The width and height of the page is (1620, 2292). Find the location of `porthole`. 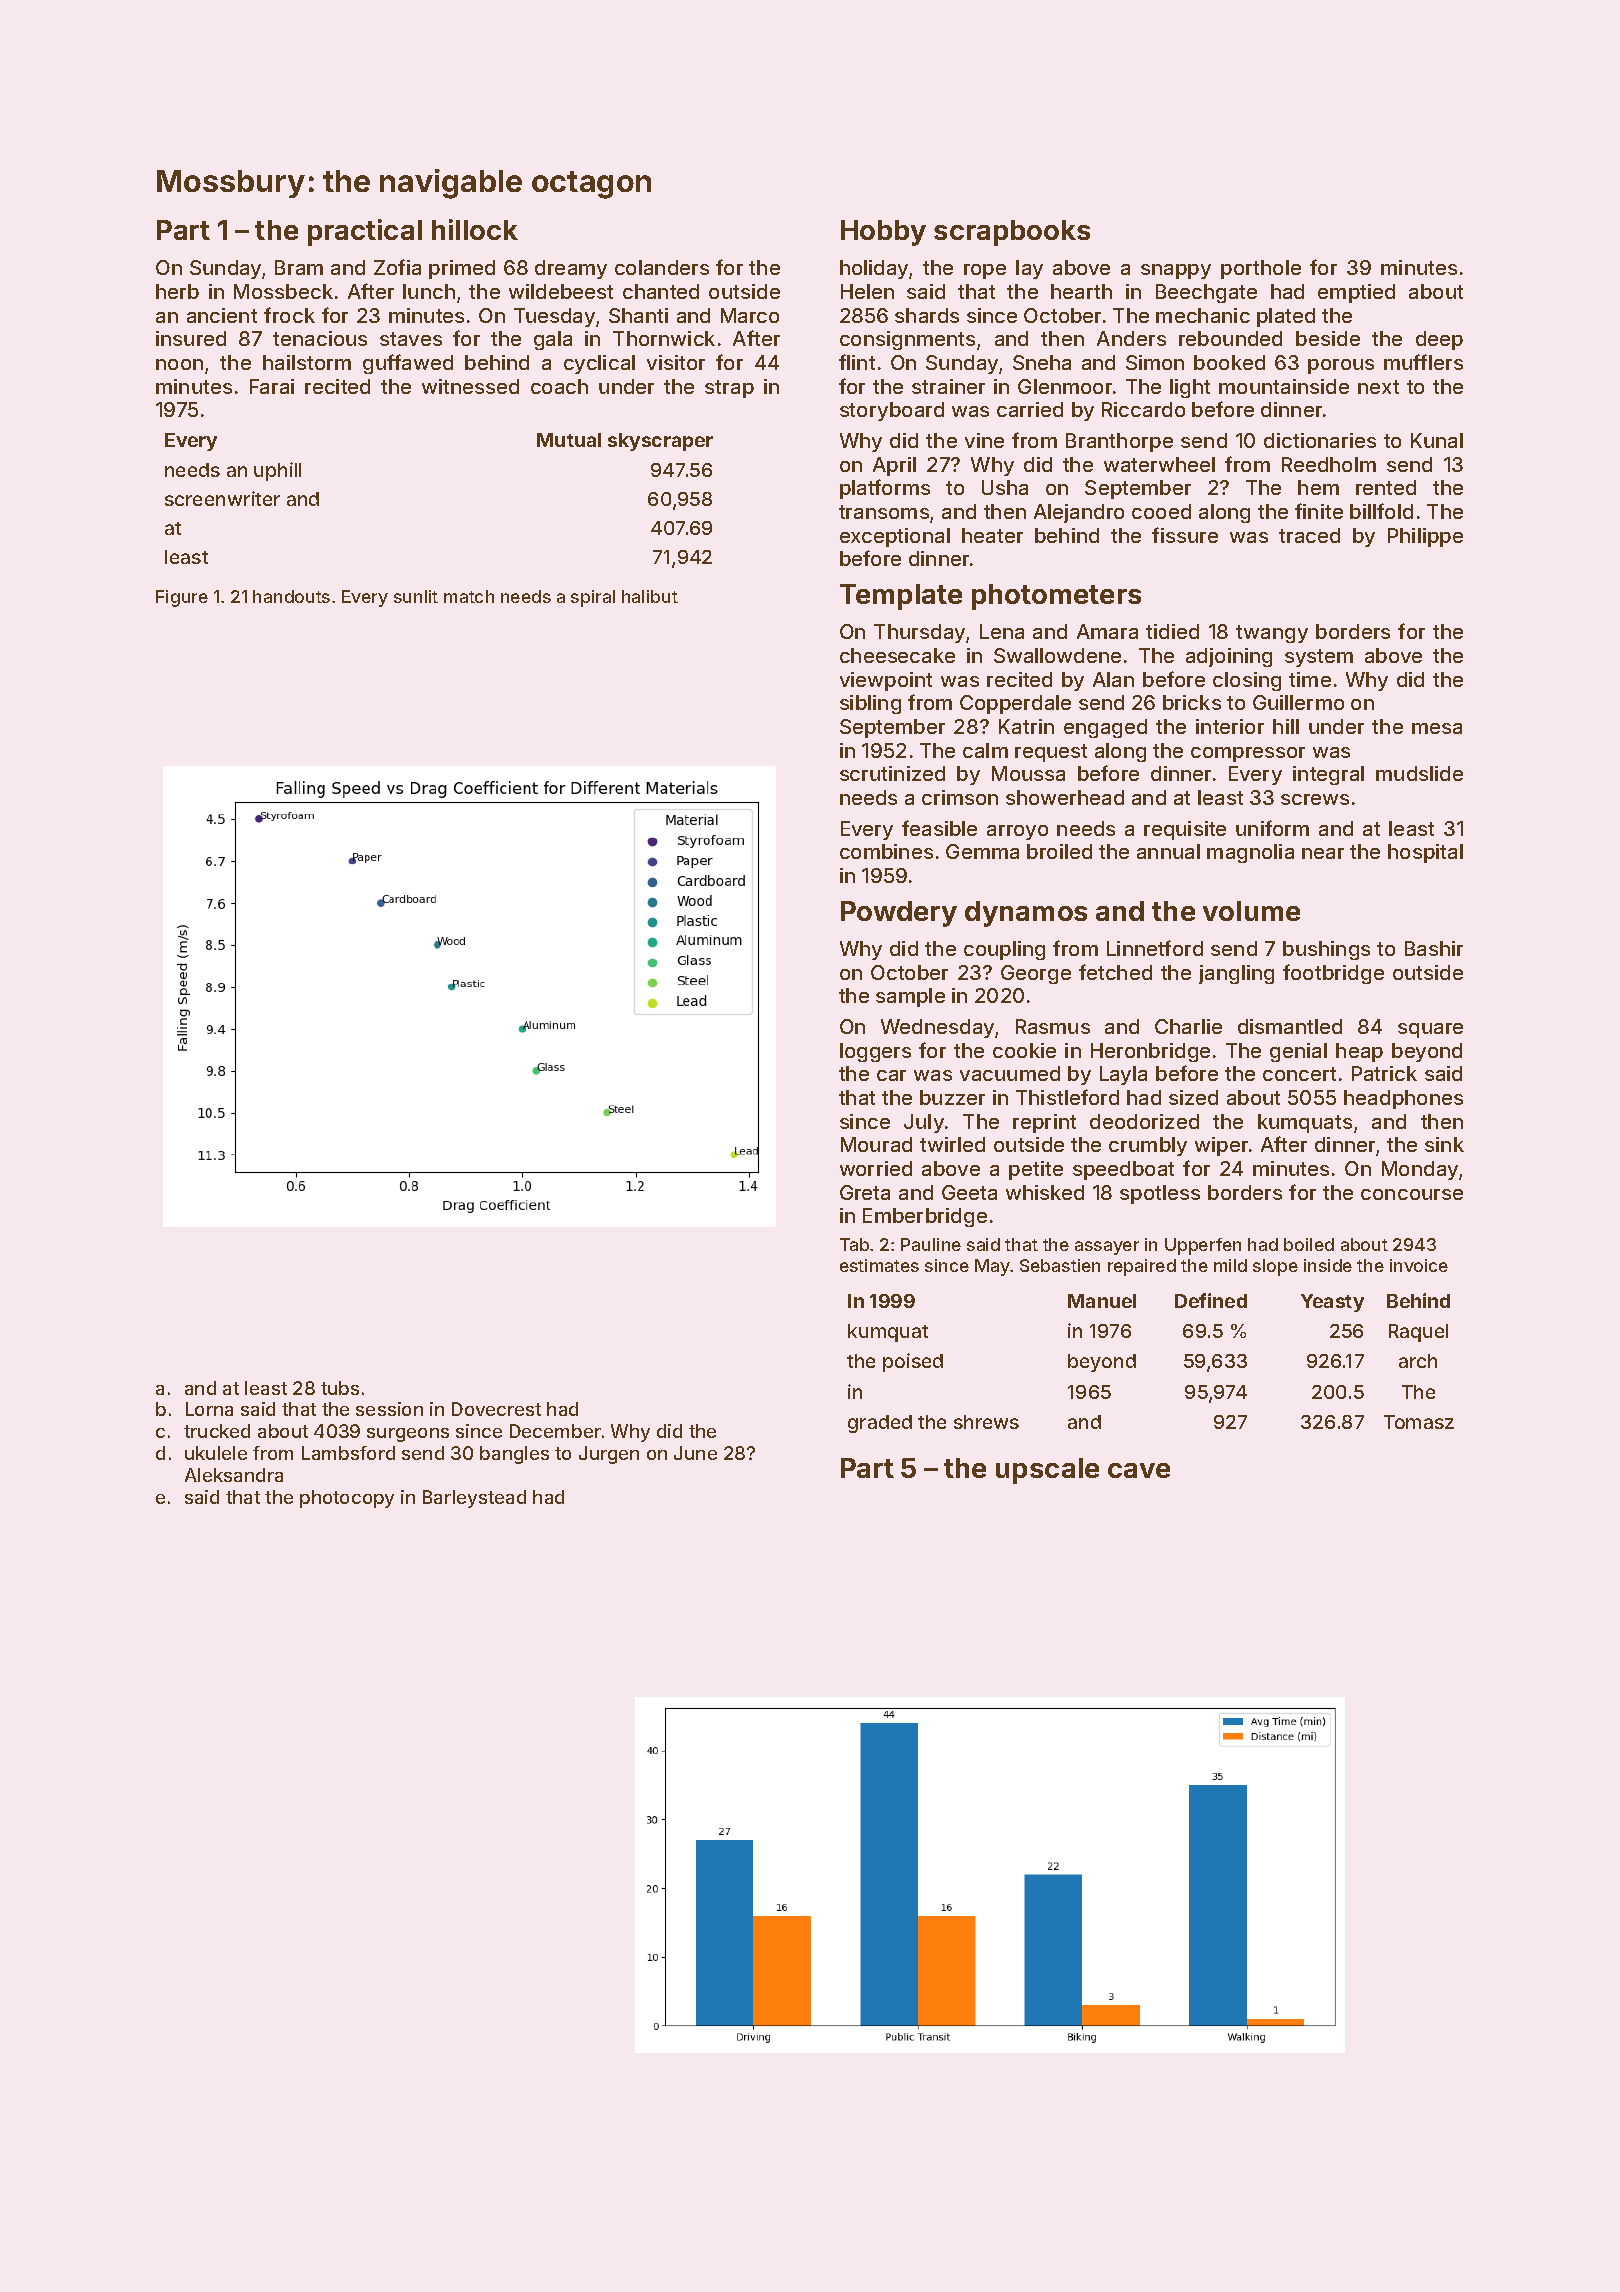

porthole is located at coordinates (1261, 269).
